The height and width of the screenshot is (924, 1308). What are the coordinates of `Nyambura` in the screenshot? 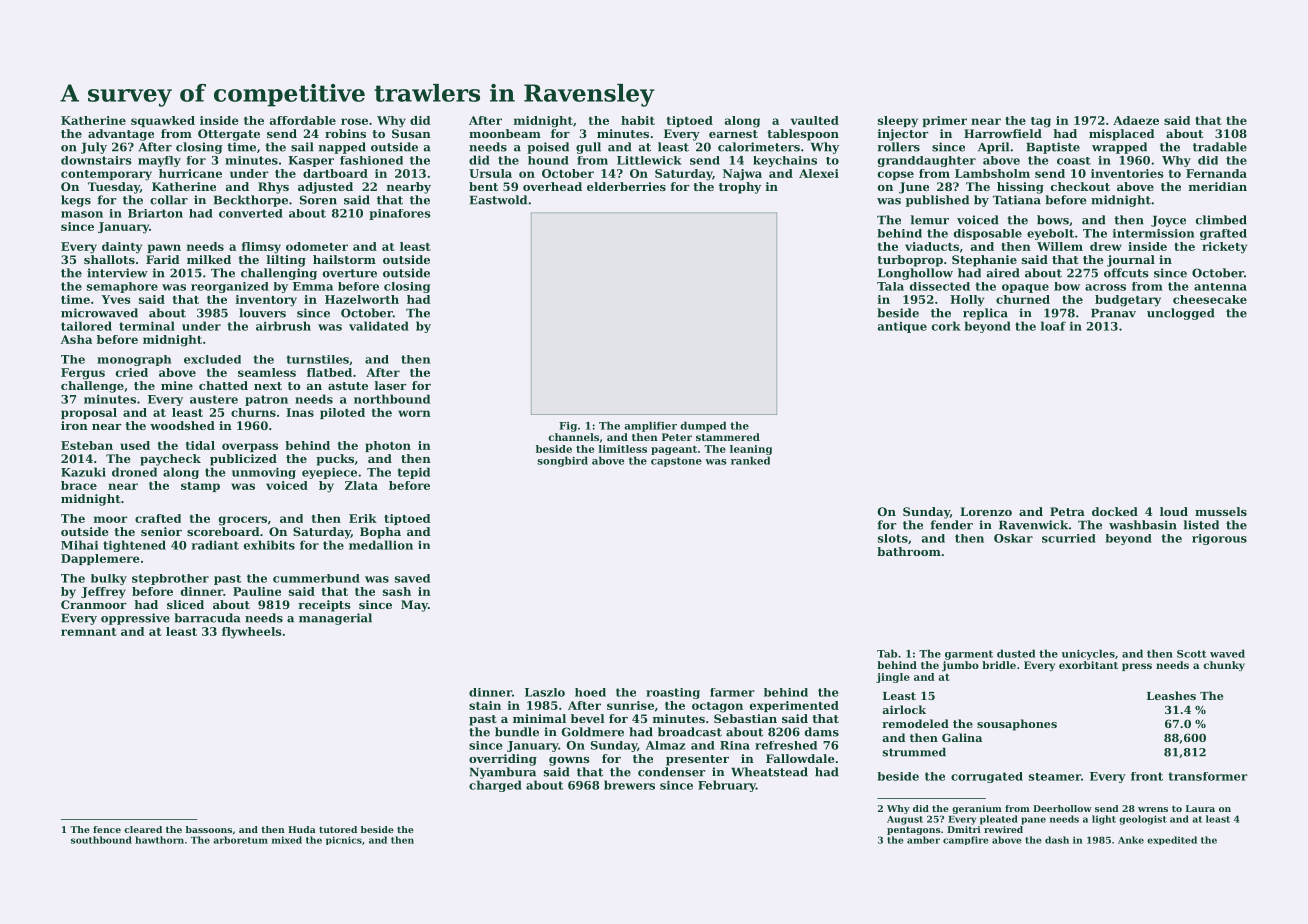 It's located at (503, 773).
